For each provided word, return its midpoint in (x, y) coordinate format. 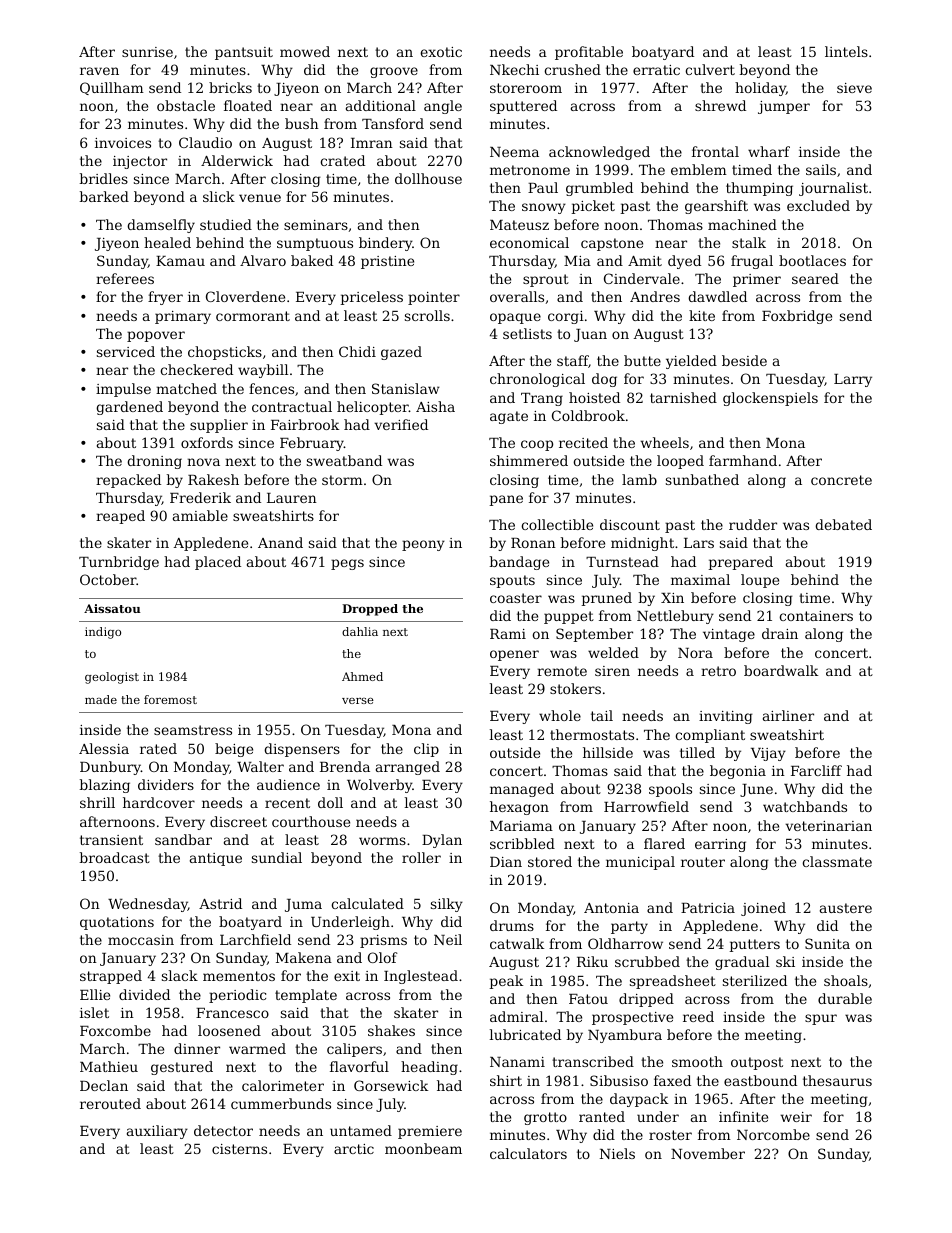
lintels (846, 51)
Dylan (442, 841)
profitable (589, 53)
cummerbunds (281, 1103)
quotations (117, 923)
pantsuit (244, 53)
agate (509, 417)
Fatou (588, 999)
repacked (128, 481)
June (756, 790)
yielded (691, 362)
